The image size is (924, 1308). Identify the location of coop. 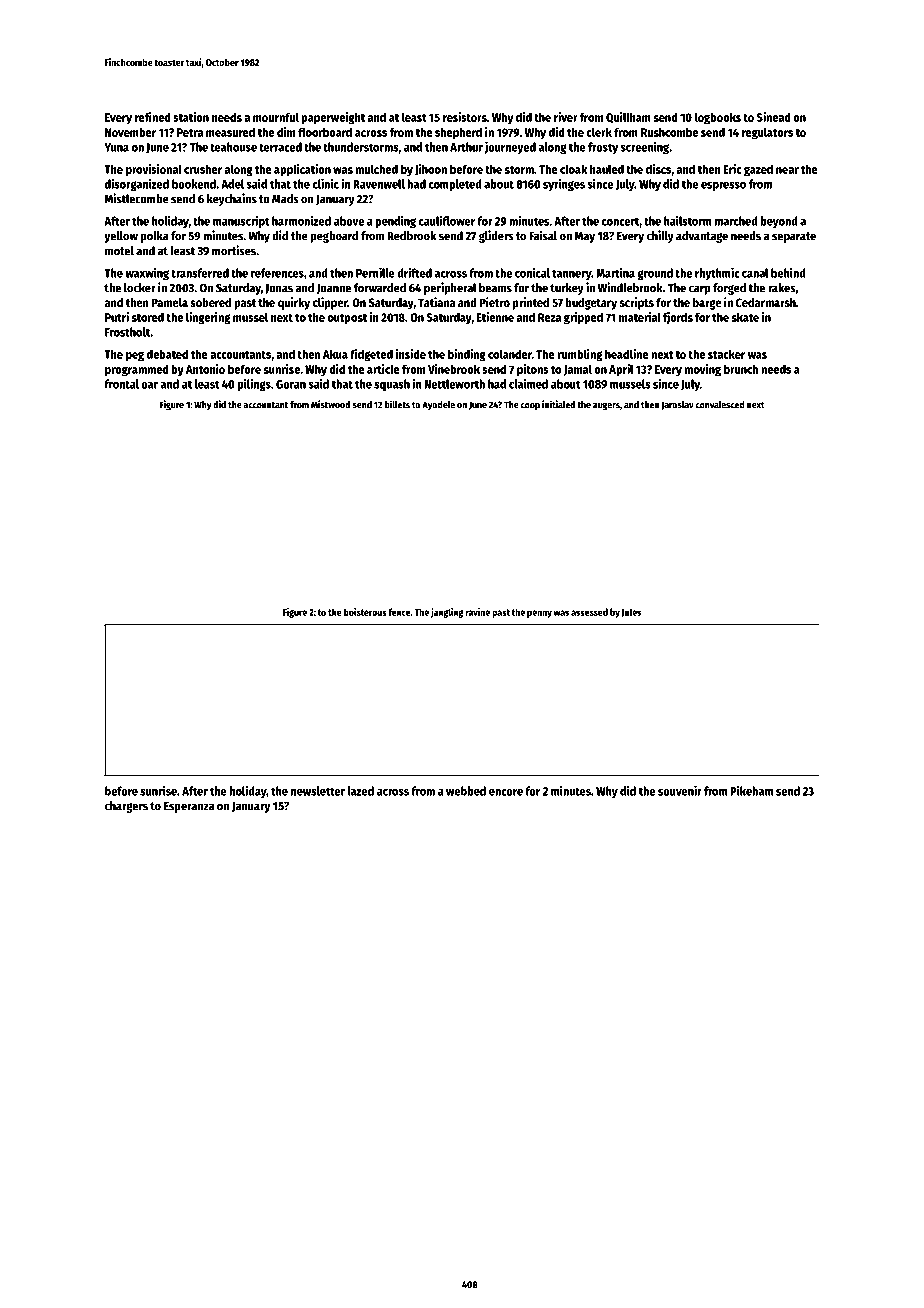
(530, 407).
